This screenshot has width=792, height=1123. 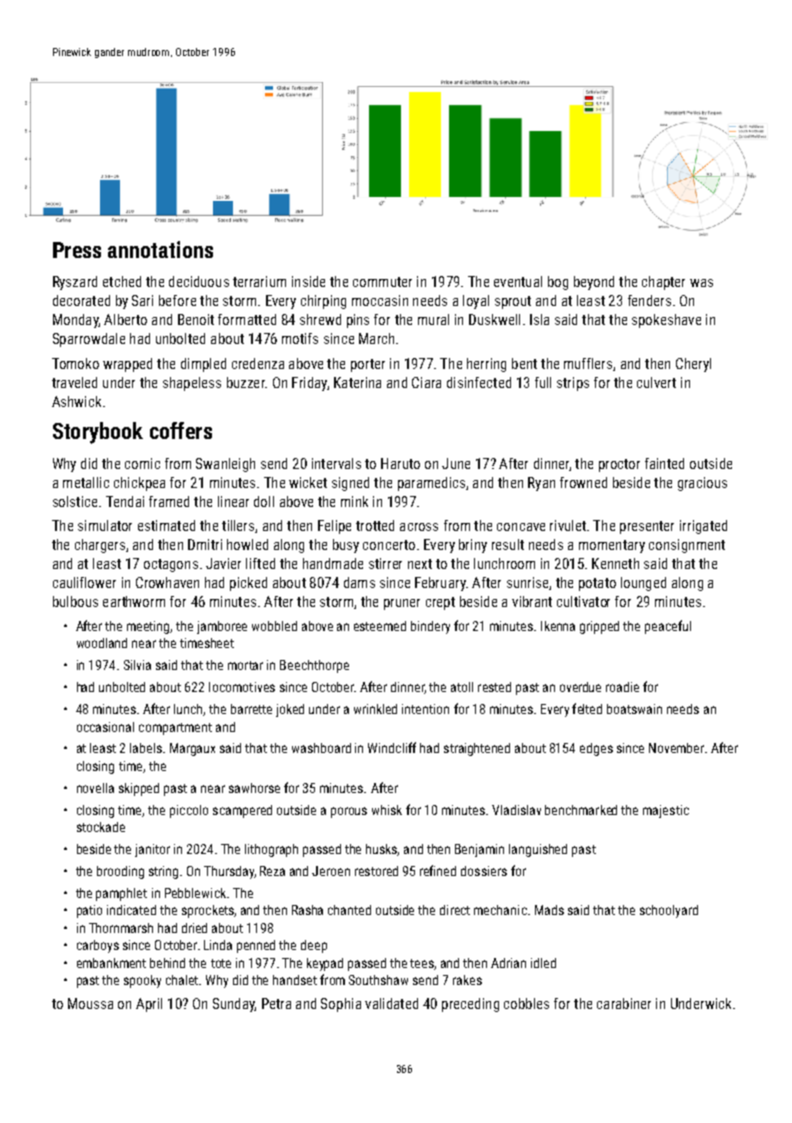 What do you see at coordinates (182, 980) in the screenshot?
I see `chalet` at bounding box center [182, 980].
